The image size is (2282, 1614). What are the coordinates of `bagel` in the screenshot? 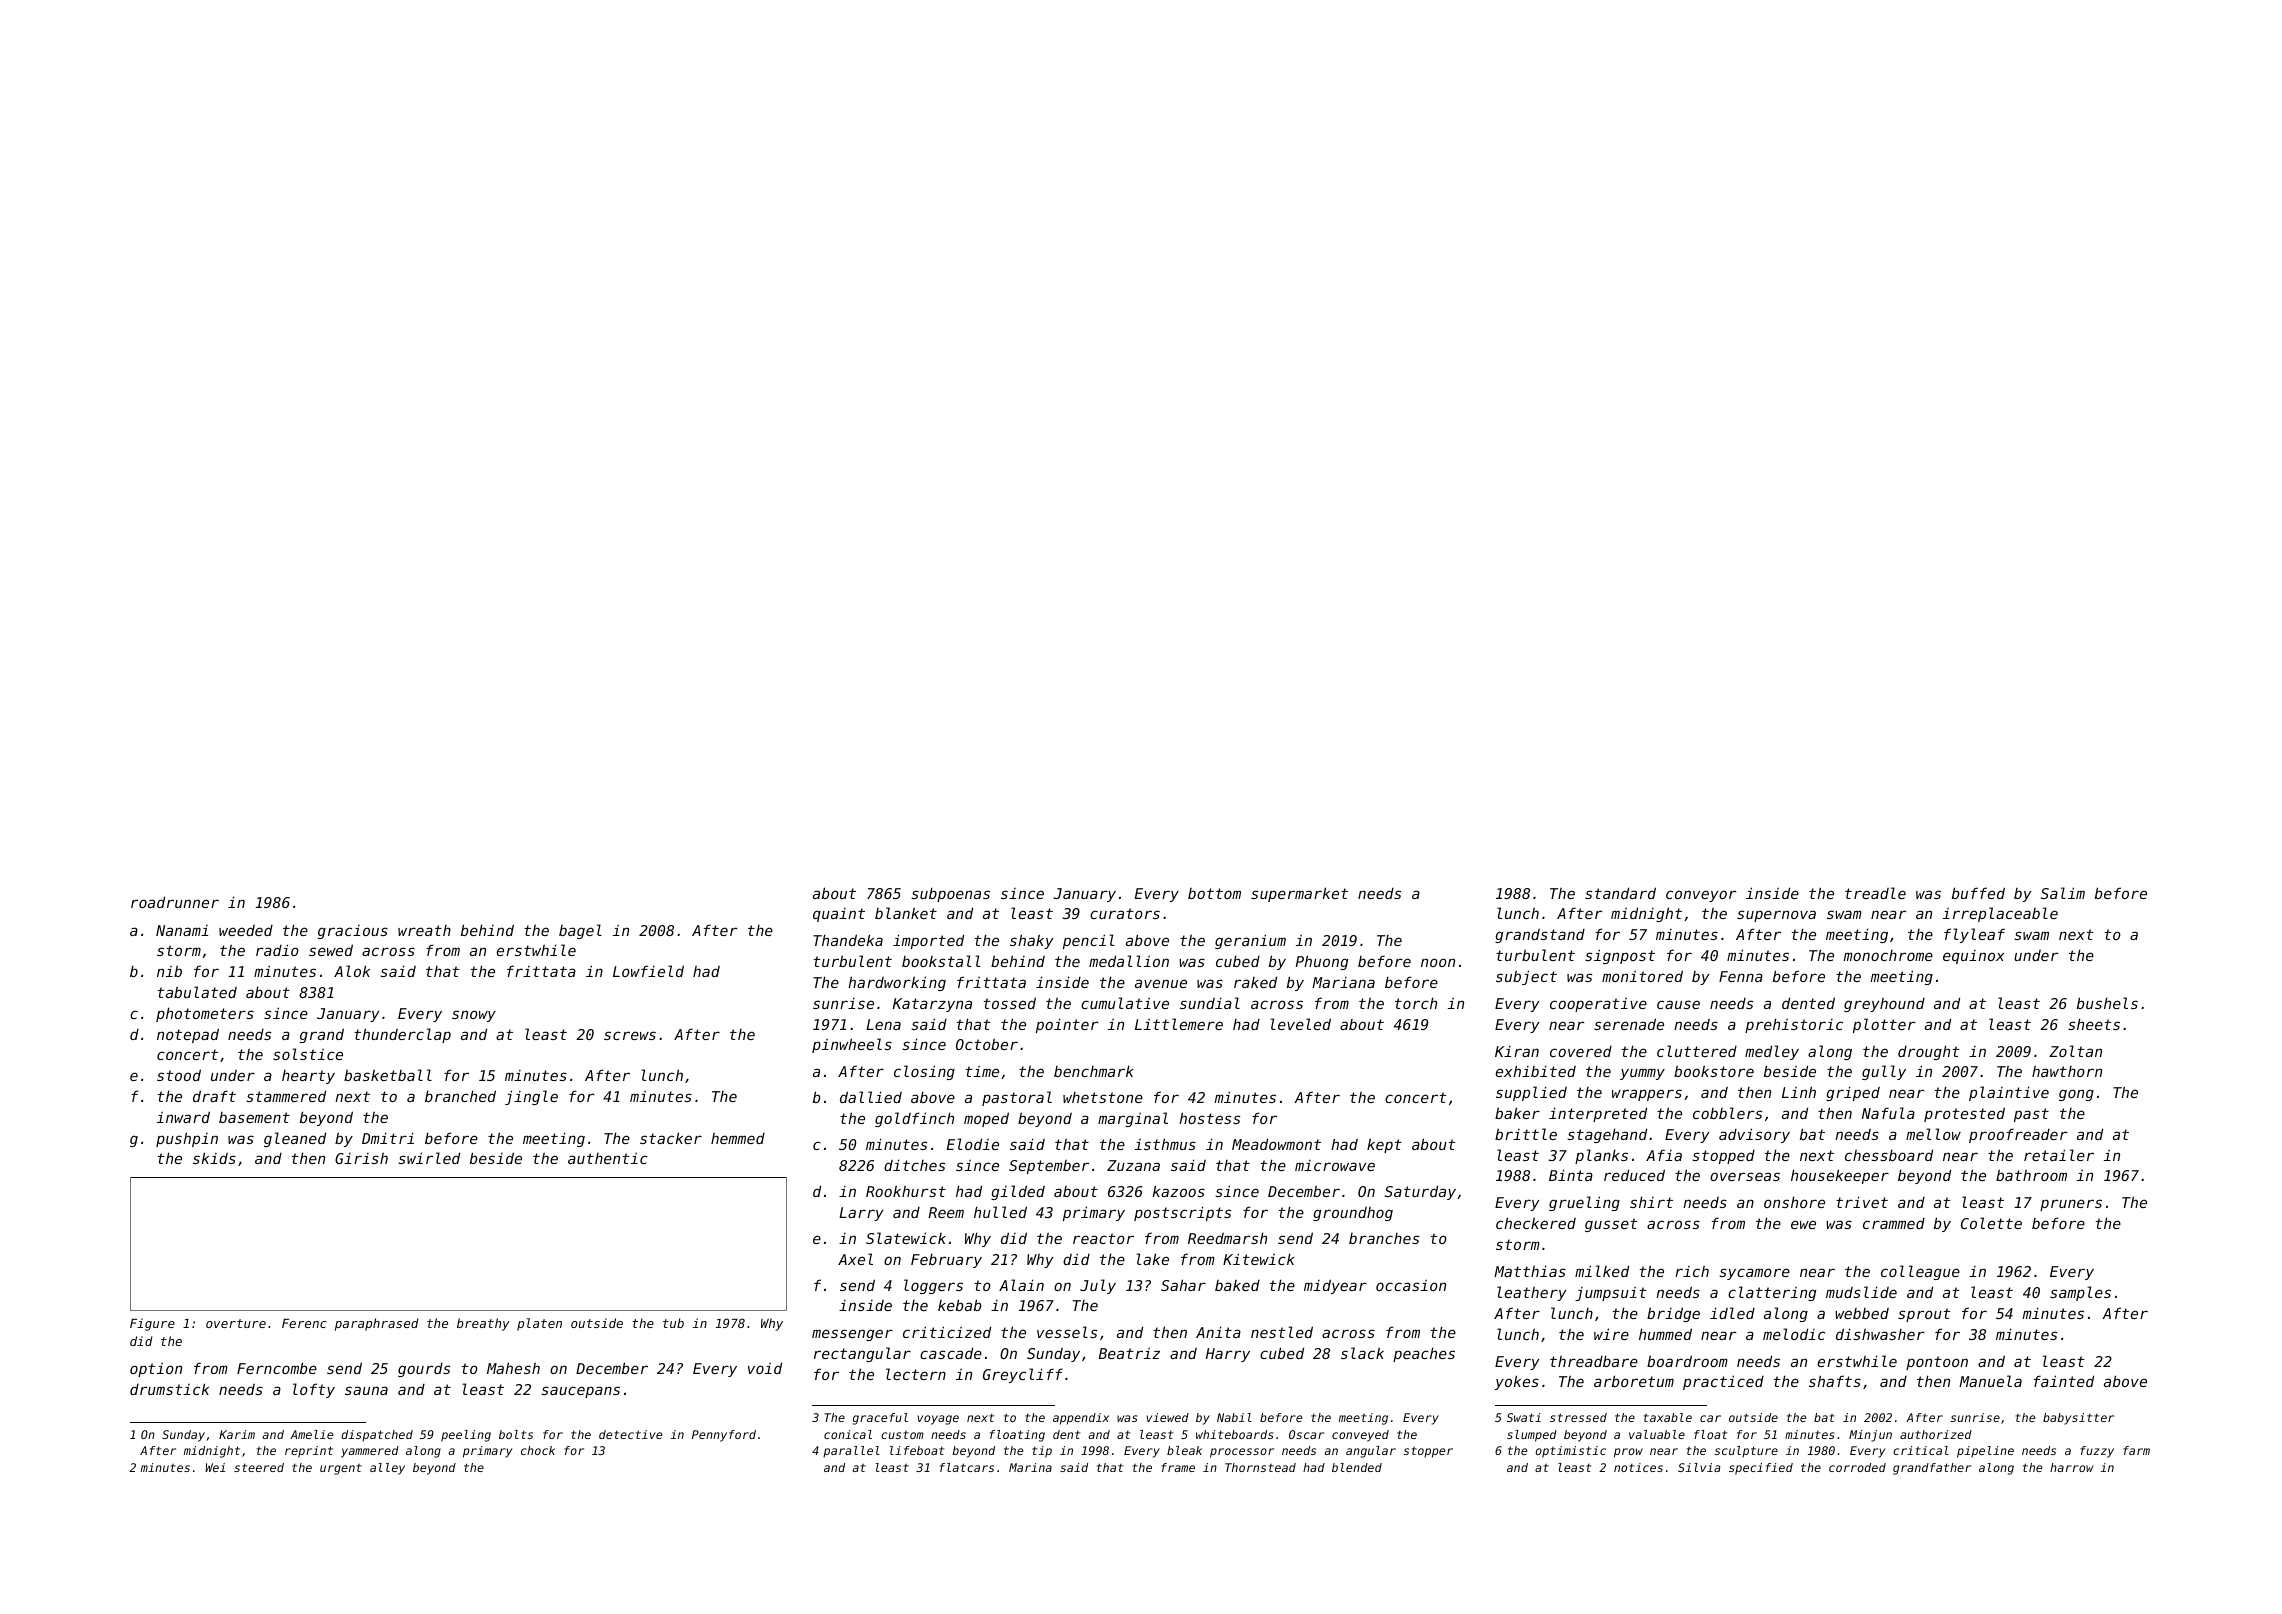 It's located at (580, 931).
